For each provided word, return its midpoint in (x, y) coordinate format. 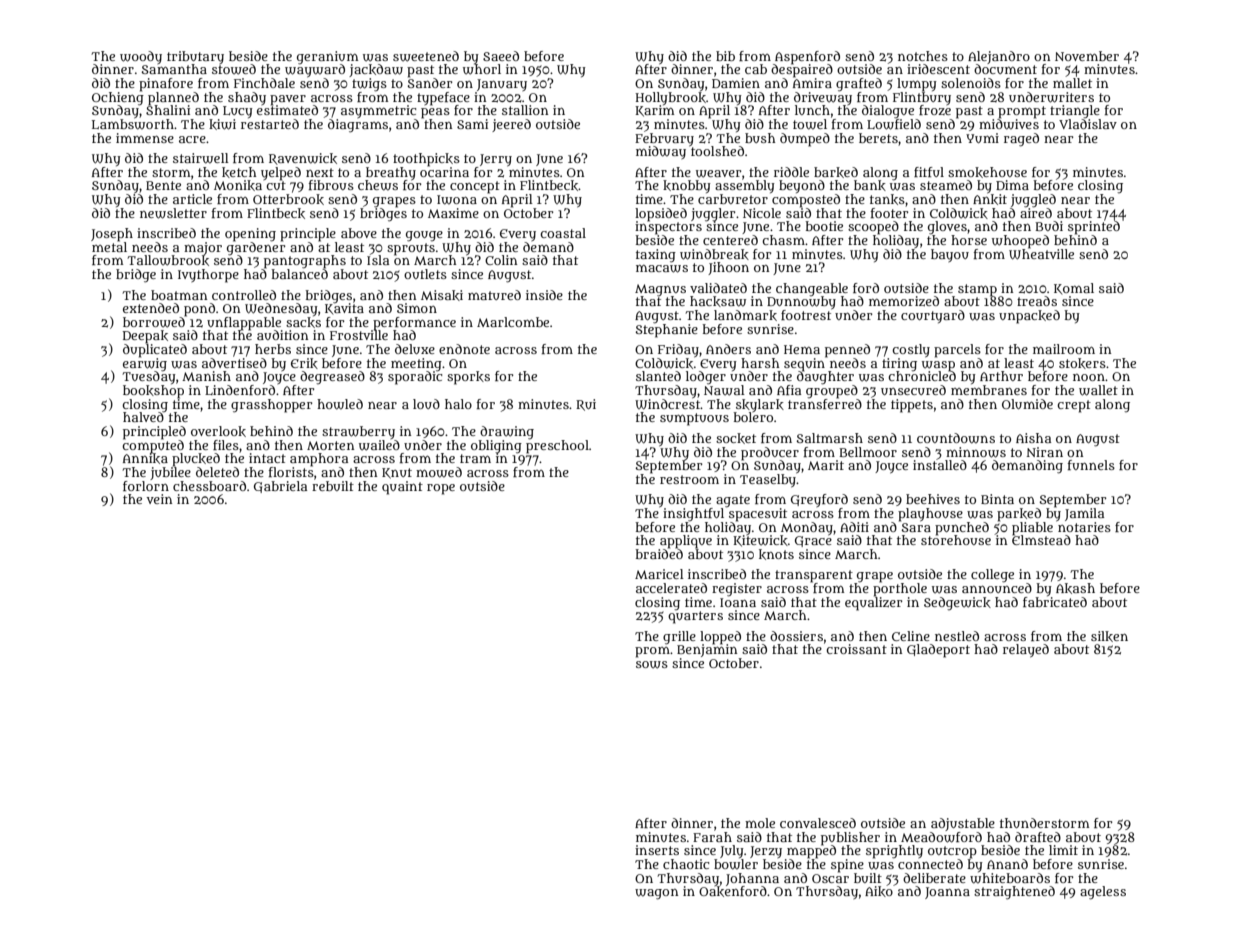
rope (441, 489)
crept (1074, 406)
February (664, 139)
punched (962, 528)
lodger (706, 378)
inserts (657, 850)
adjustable (963, 824)
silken (1109, 636)
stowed (234, 69)
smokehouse (987, 172)
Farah (712, 837)
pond (199, 309)
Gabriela (280, 487)
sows (652, 665)
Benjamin (707, 650)
